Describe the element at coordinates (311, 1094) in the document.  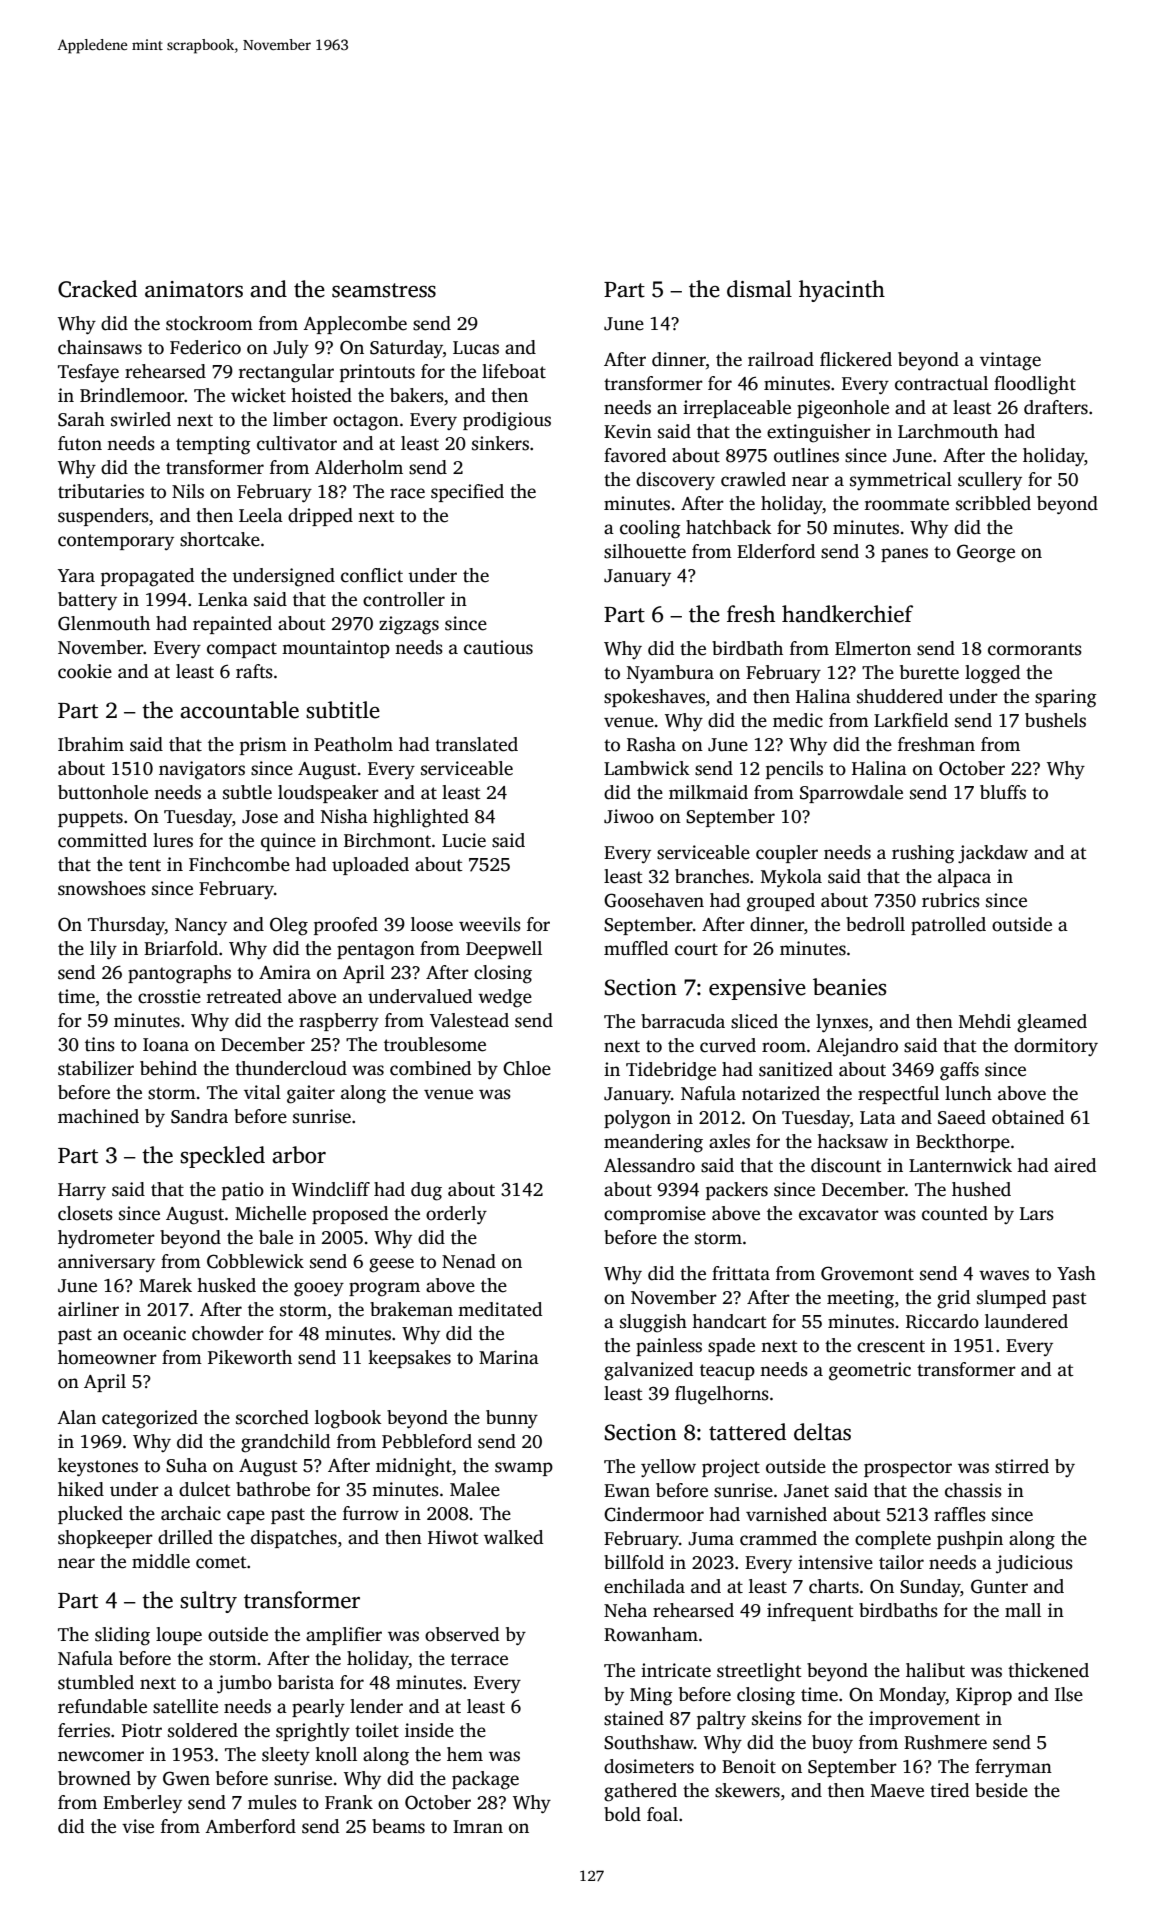
I see `gaiter` at that location.
